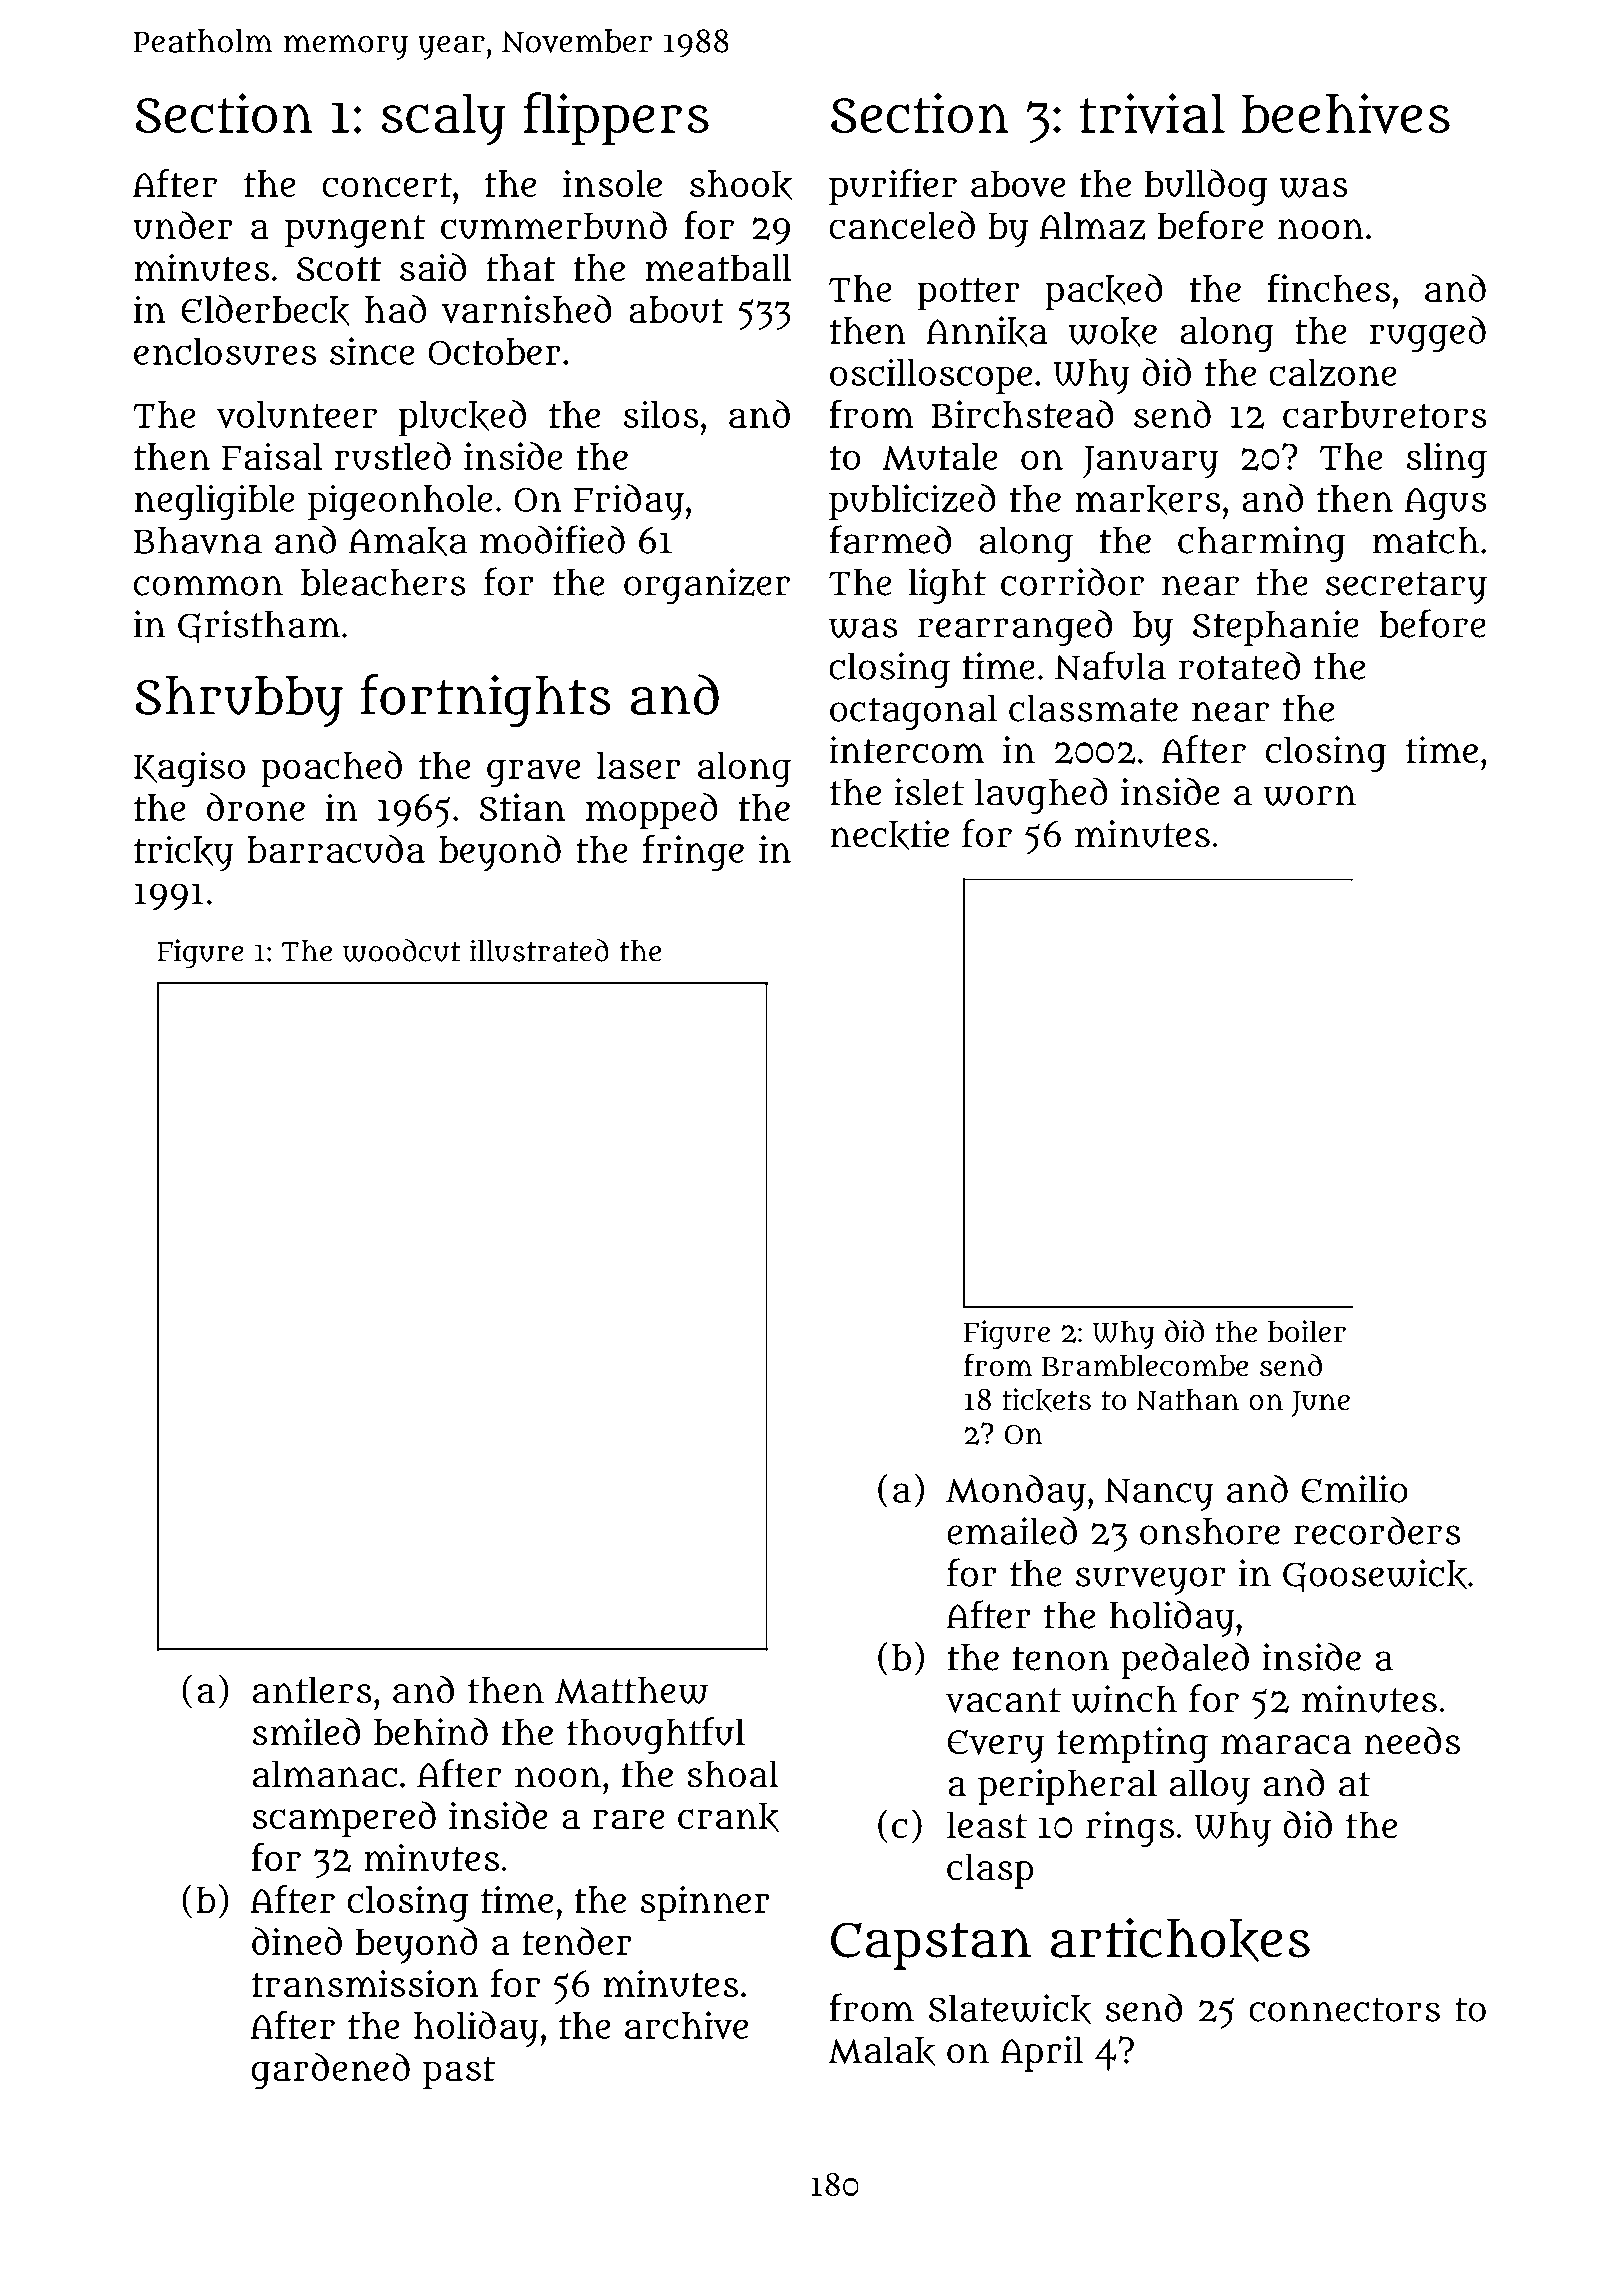 The image size is (1620, 2292). What do you see at coordinates (1145, 1365) in the document?
I see `Bramblecombe` at bounding box center [1145, 1365].
